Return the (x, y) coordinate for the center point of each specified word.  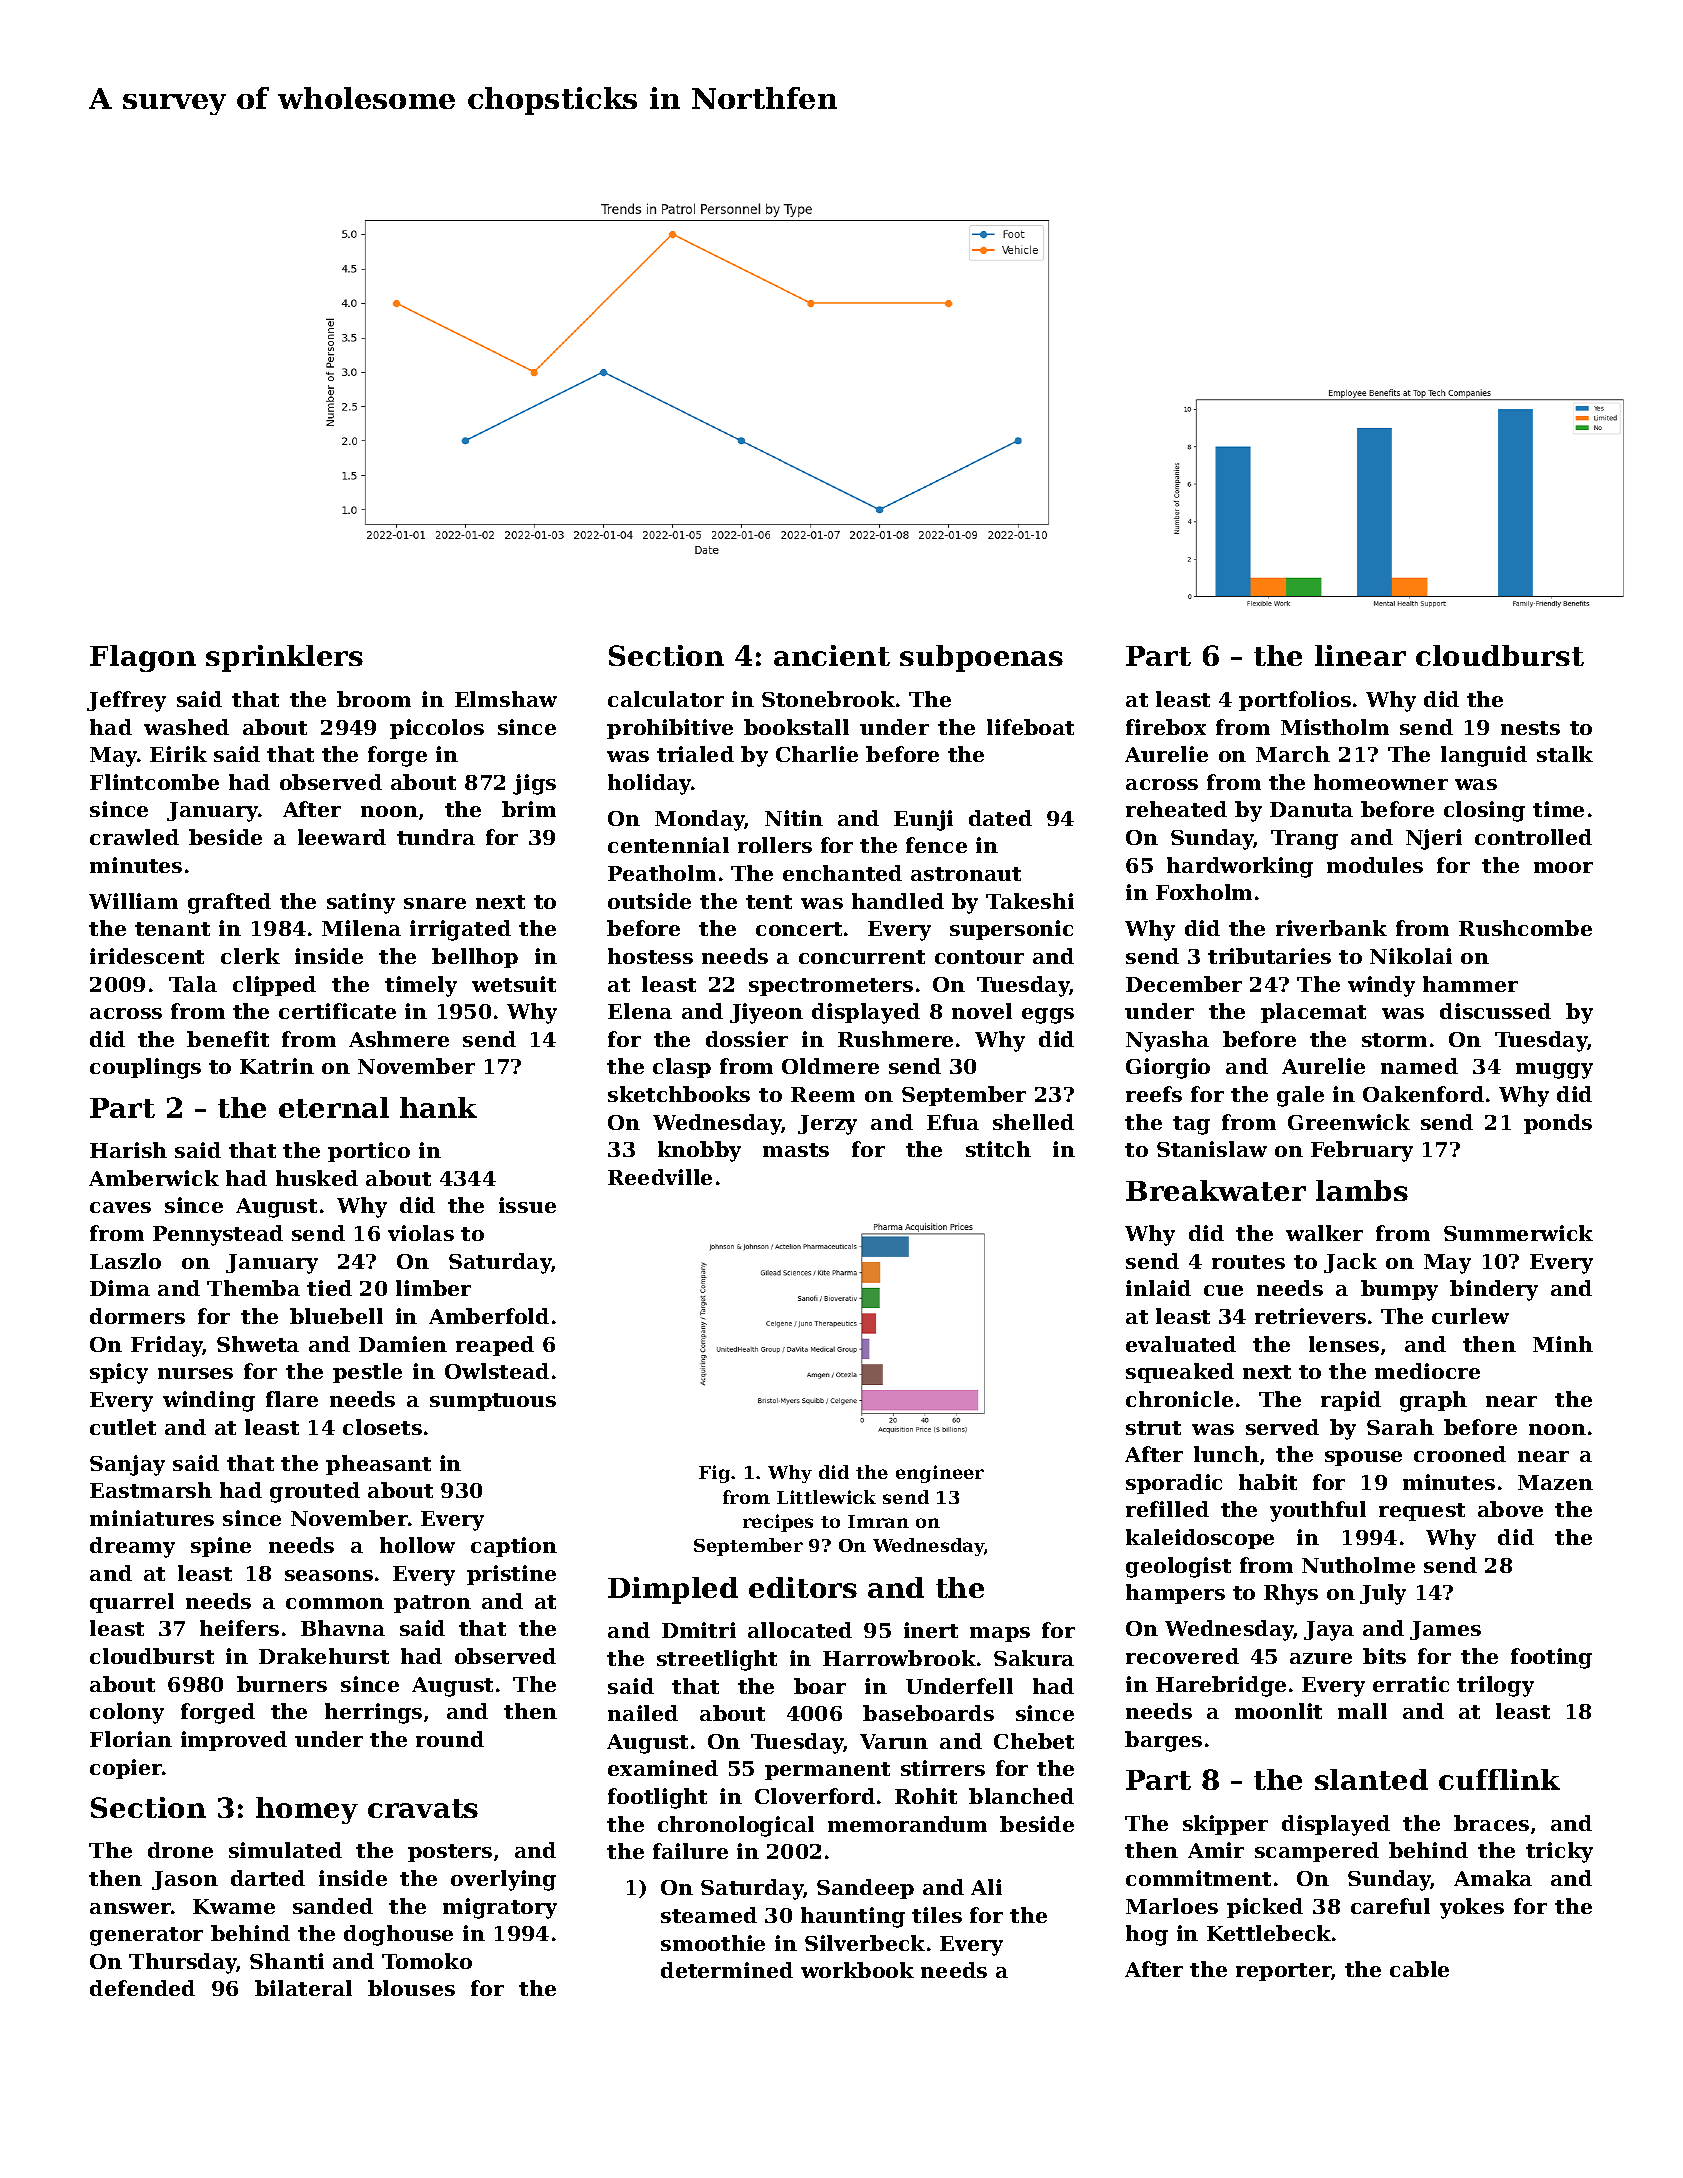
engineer (940, 1474)
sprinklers (284, 658)
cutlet (123, 1427)
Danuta (1311, 809)
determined (727, 1970)
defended (142, 1988)
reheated (1176, 809)
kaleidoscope (1200, 1539)
